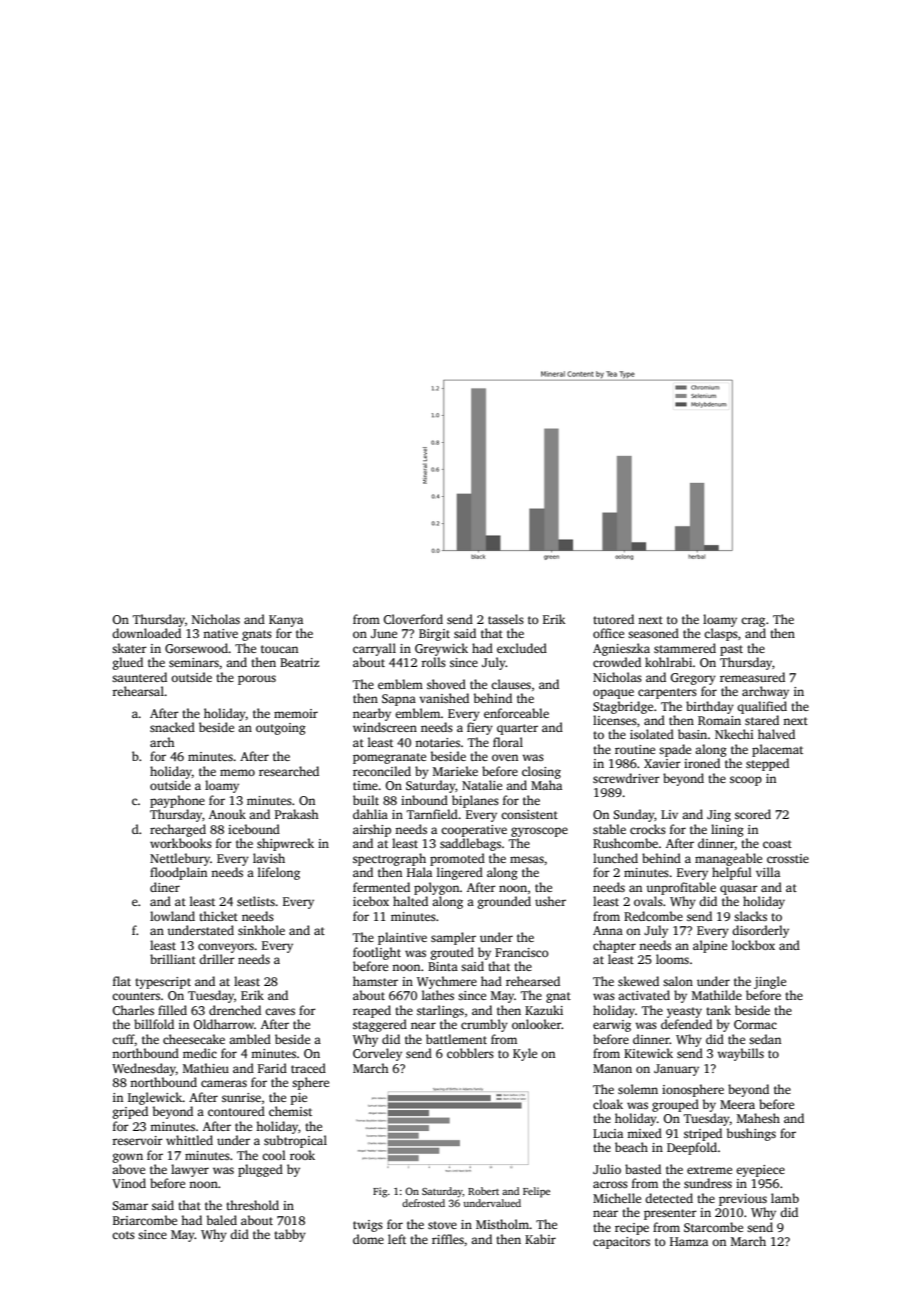 The height and width of the screenshot is (1308, 924). What do you see at coordinates (614, 946) in the screenshot?
I see `chapter` at bounding box center [614, 946].
